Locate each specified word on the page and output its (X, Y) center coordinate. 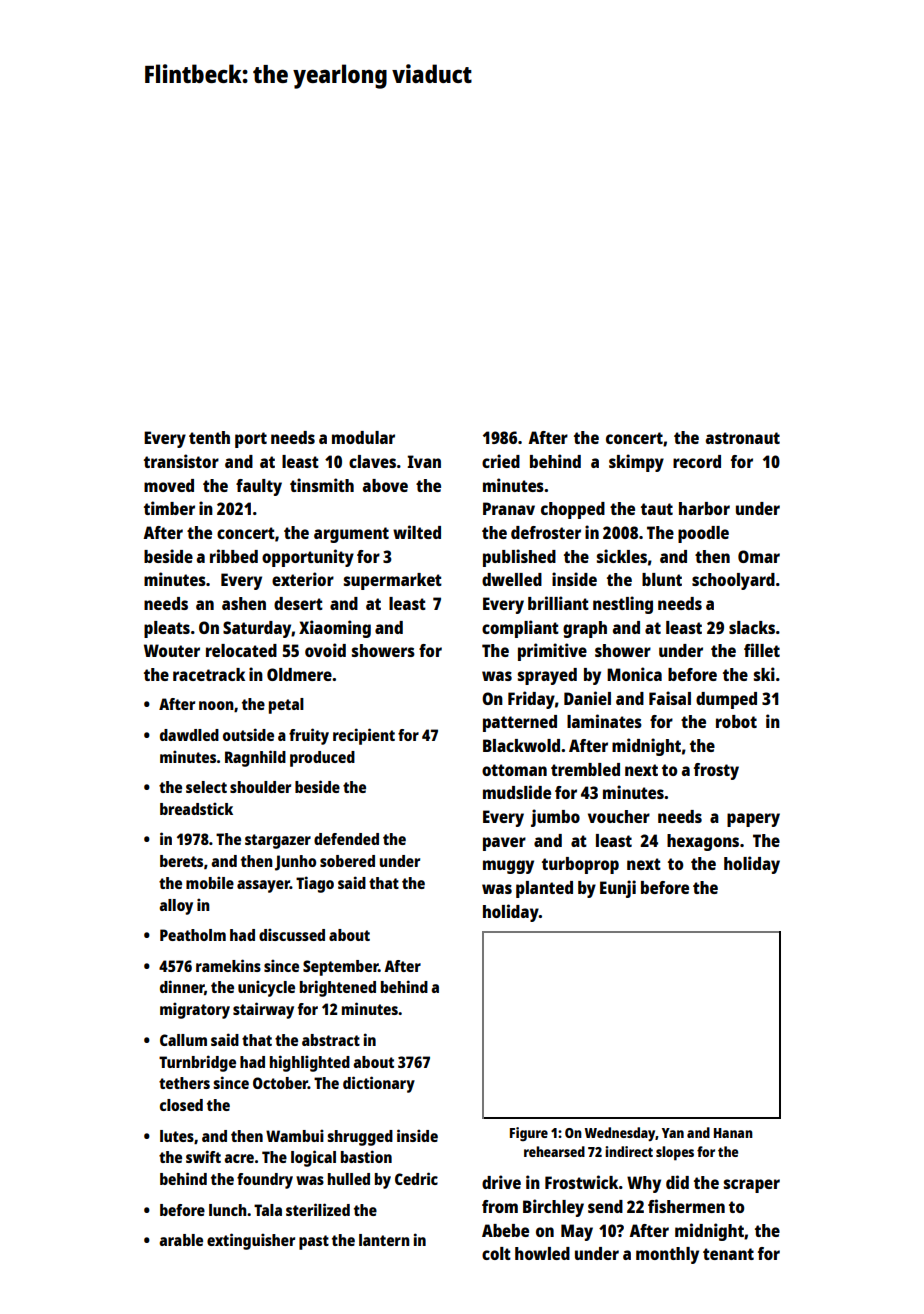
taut (657, 509)
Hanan (733, 1133)
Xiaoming (335, 629)
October (280, 1083)
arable (181, 1240)
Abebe (505, 1230)
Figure (529, 1134)
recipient (364, 736)
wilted (417, 532)
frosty (716, 771)
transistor (181, 461)
